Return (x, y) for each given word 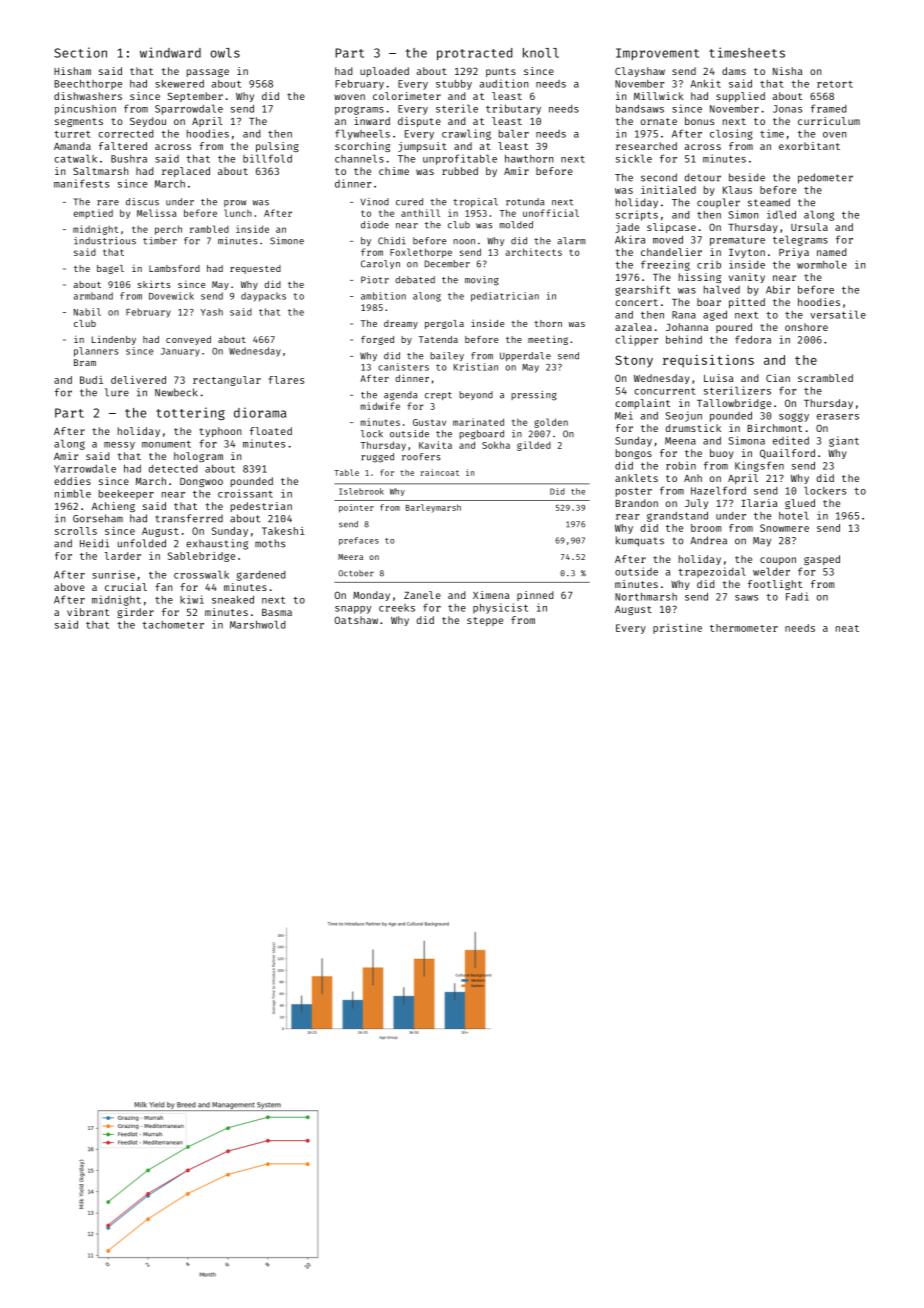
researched (646, 146)
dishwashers (88, 96)
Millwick (659, 96)
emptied (93, 214)
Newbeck (176, 392)
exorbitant (809, 146)
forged (377, 340)
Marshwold (258, 624)
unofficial (551, 213)
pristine (677, 629)
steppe (485, 621)
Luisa (719, 378)
